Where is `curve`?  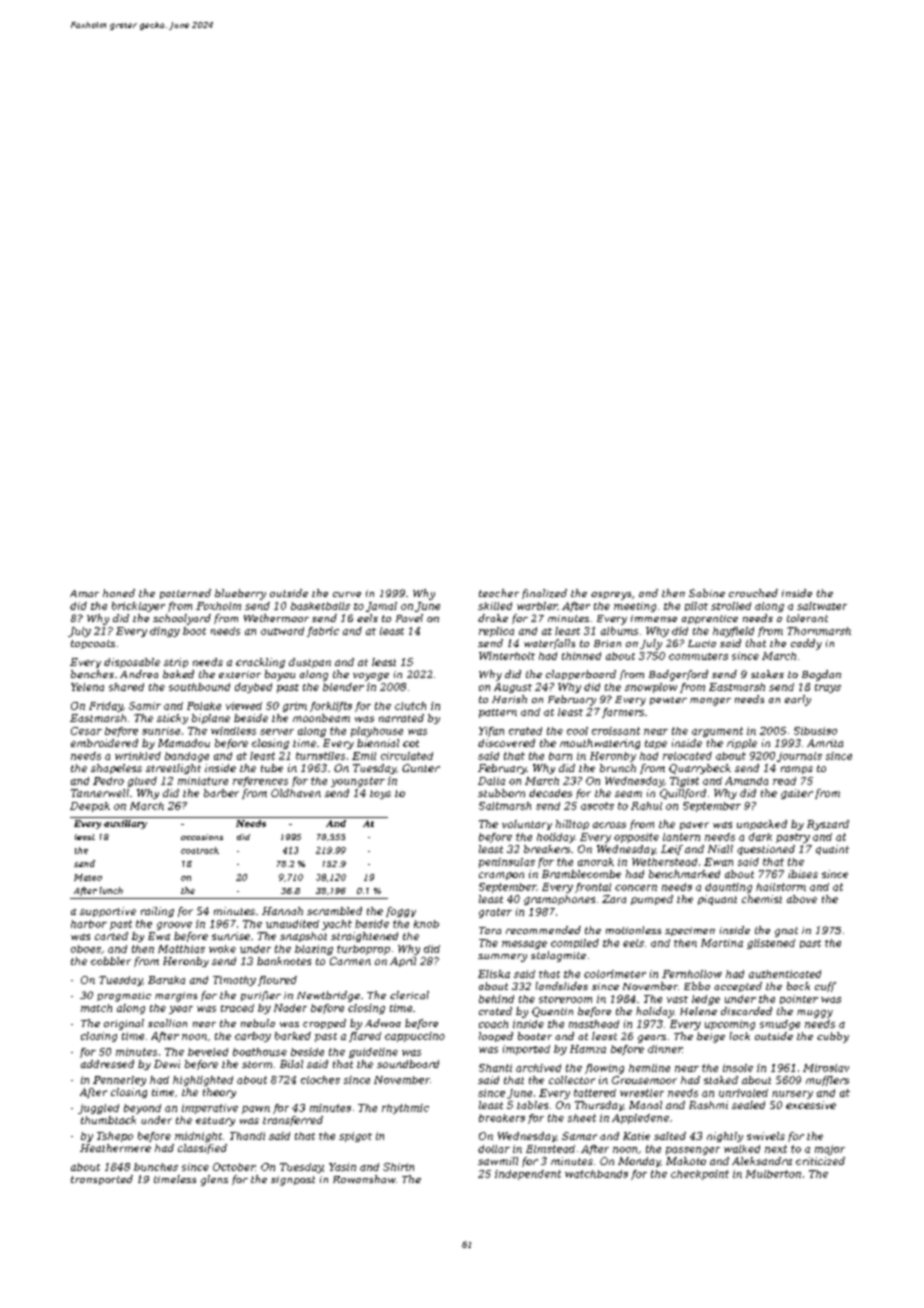 curve is located at coordinates (347, 594).
